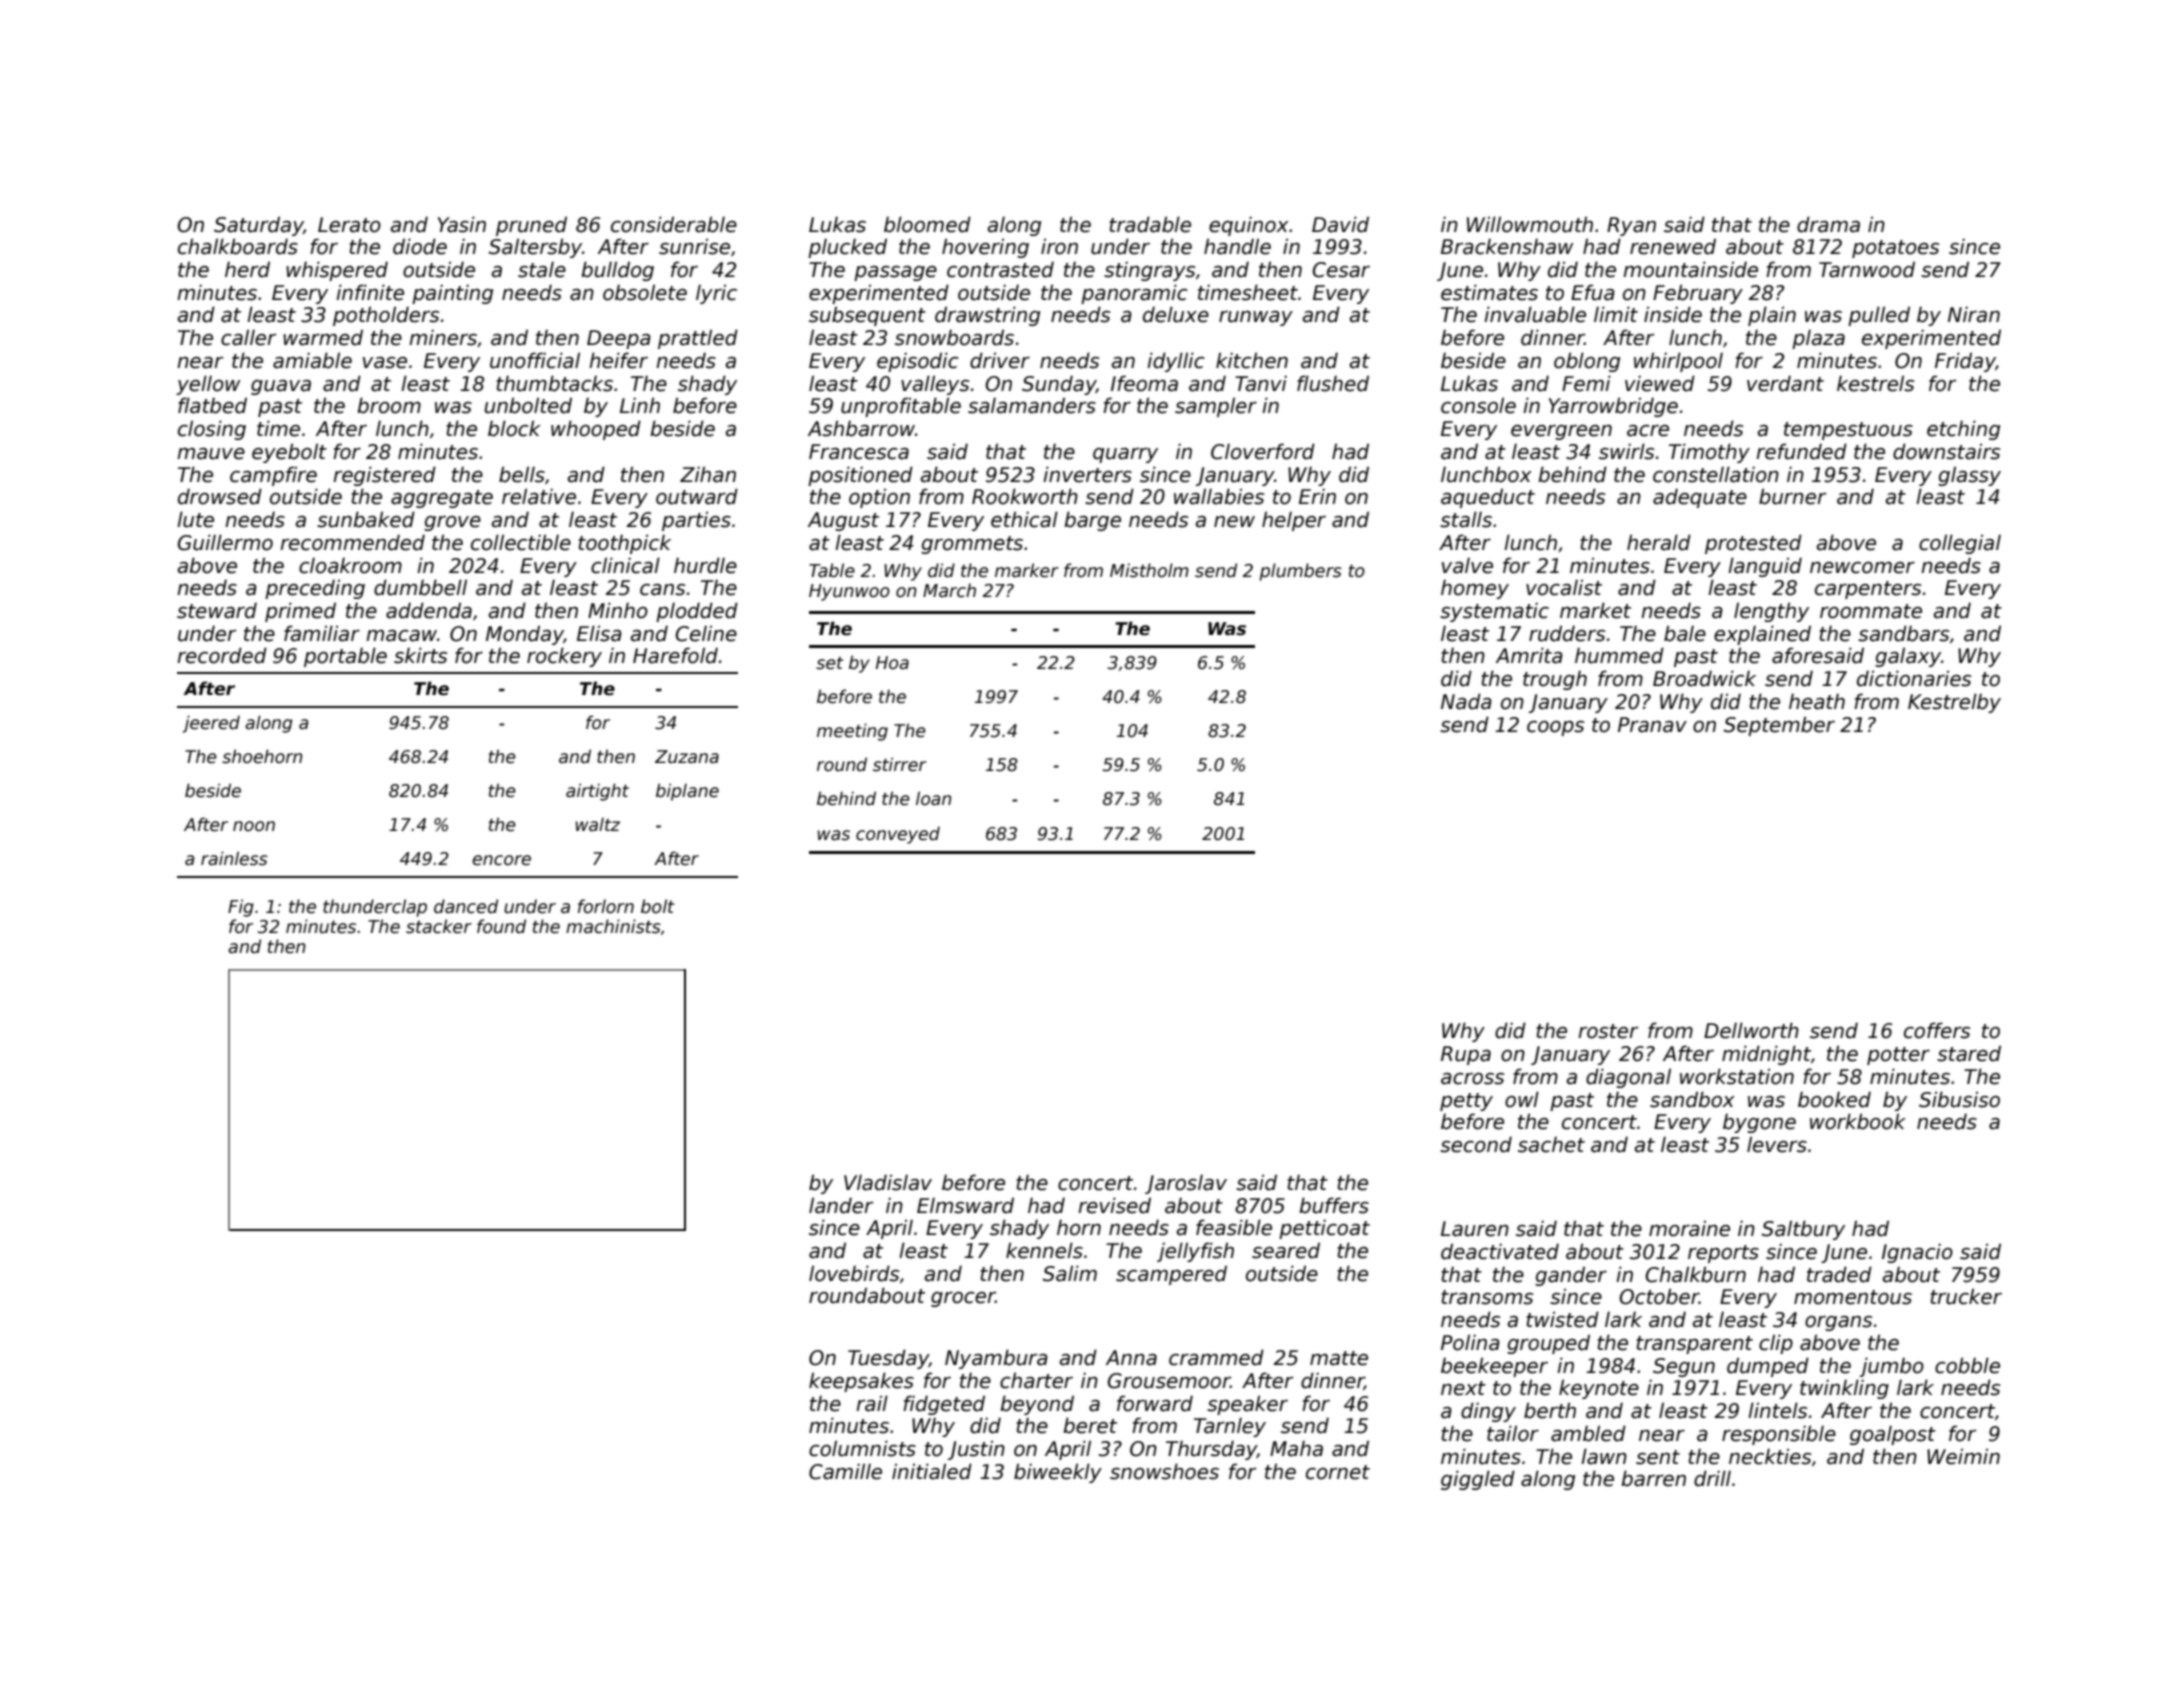 The height and width of the document is (1683, 2178). I want to click on lovebirds, so click(854, 1273).
